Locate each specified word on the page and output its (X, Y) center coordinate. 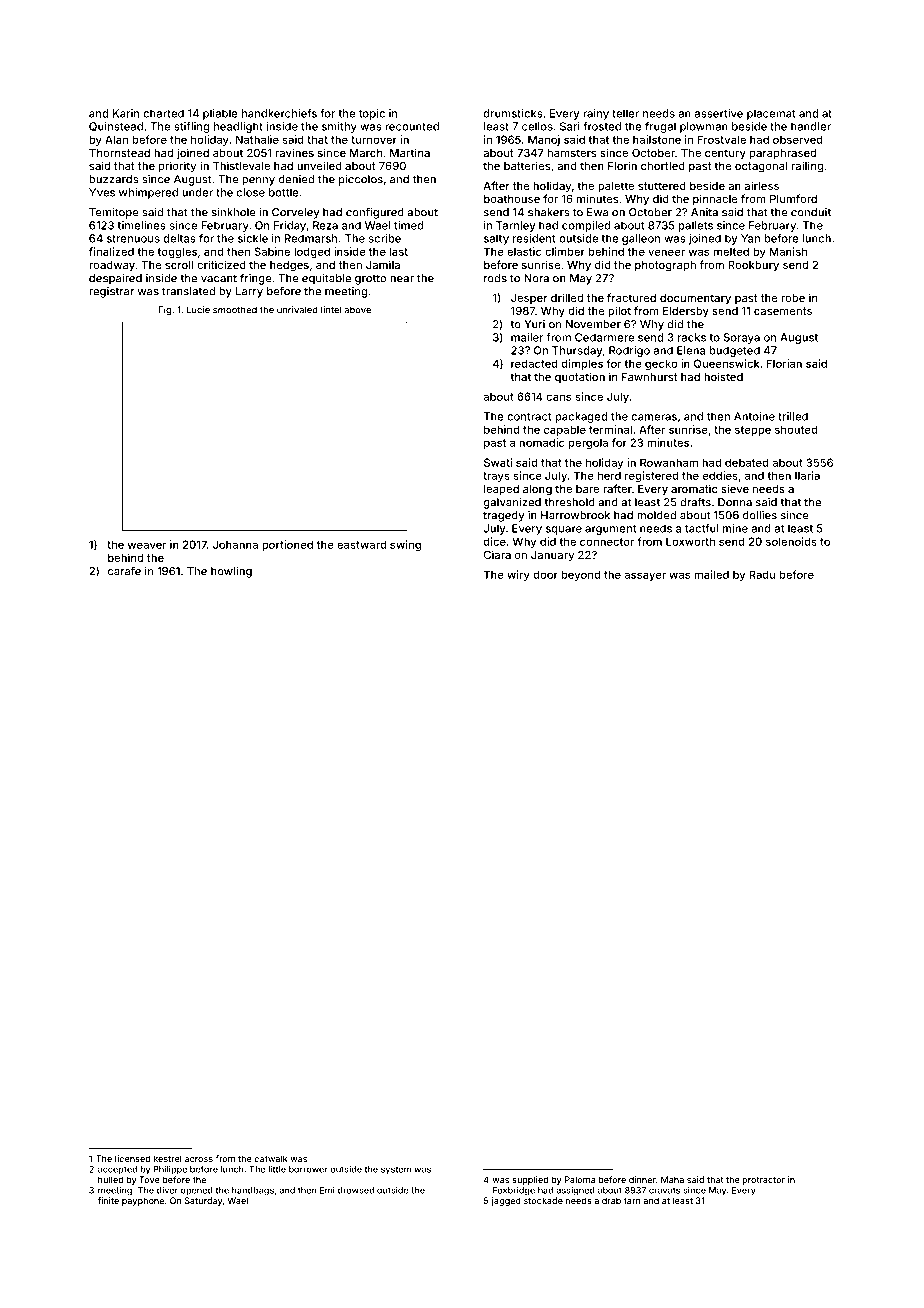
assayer (645, 576)
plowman (704, 127)
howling (231, 572)
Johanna (235, 544)
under (197, 192)
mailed (711, 574)
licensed (132, 1158)
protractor (763, 1181)
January (552, 556)
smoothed (235, 310)
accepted (117, 1170)
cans (558, 397)
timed (409, 225)
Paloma (580, 1179)
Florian (784, 363)
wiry (518, 575)
